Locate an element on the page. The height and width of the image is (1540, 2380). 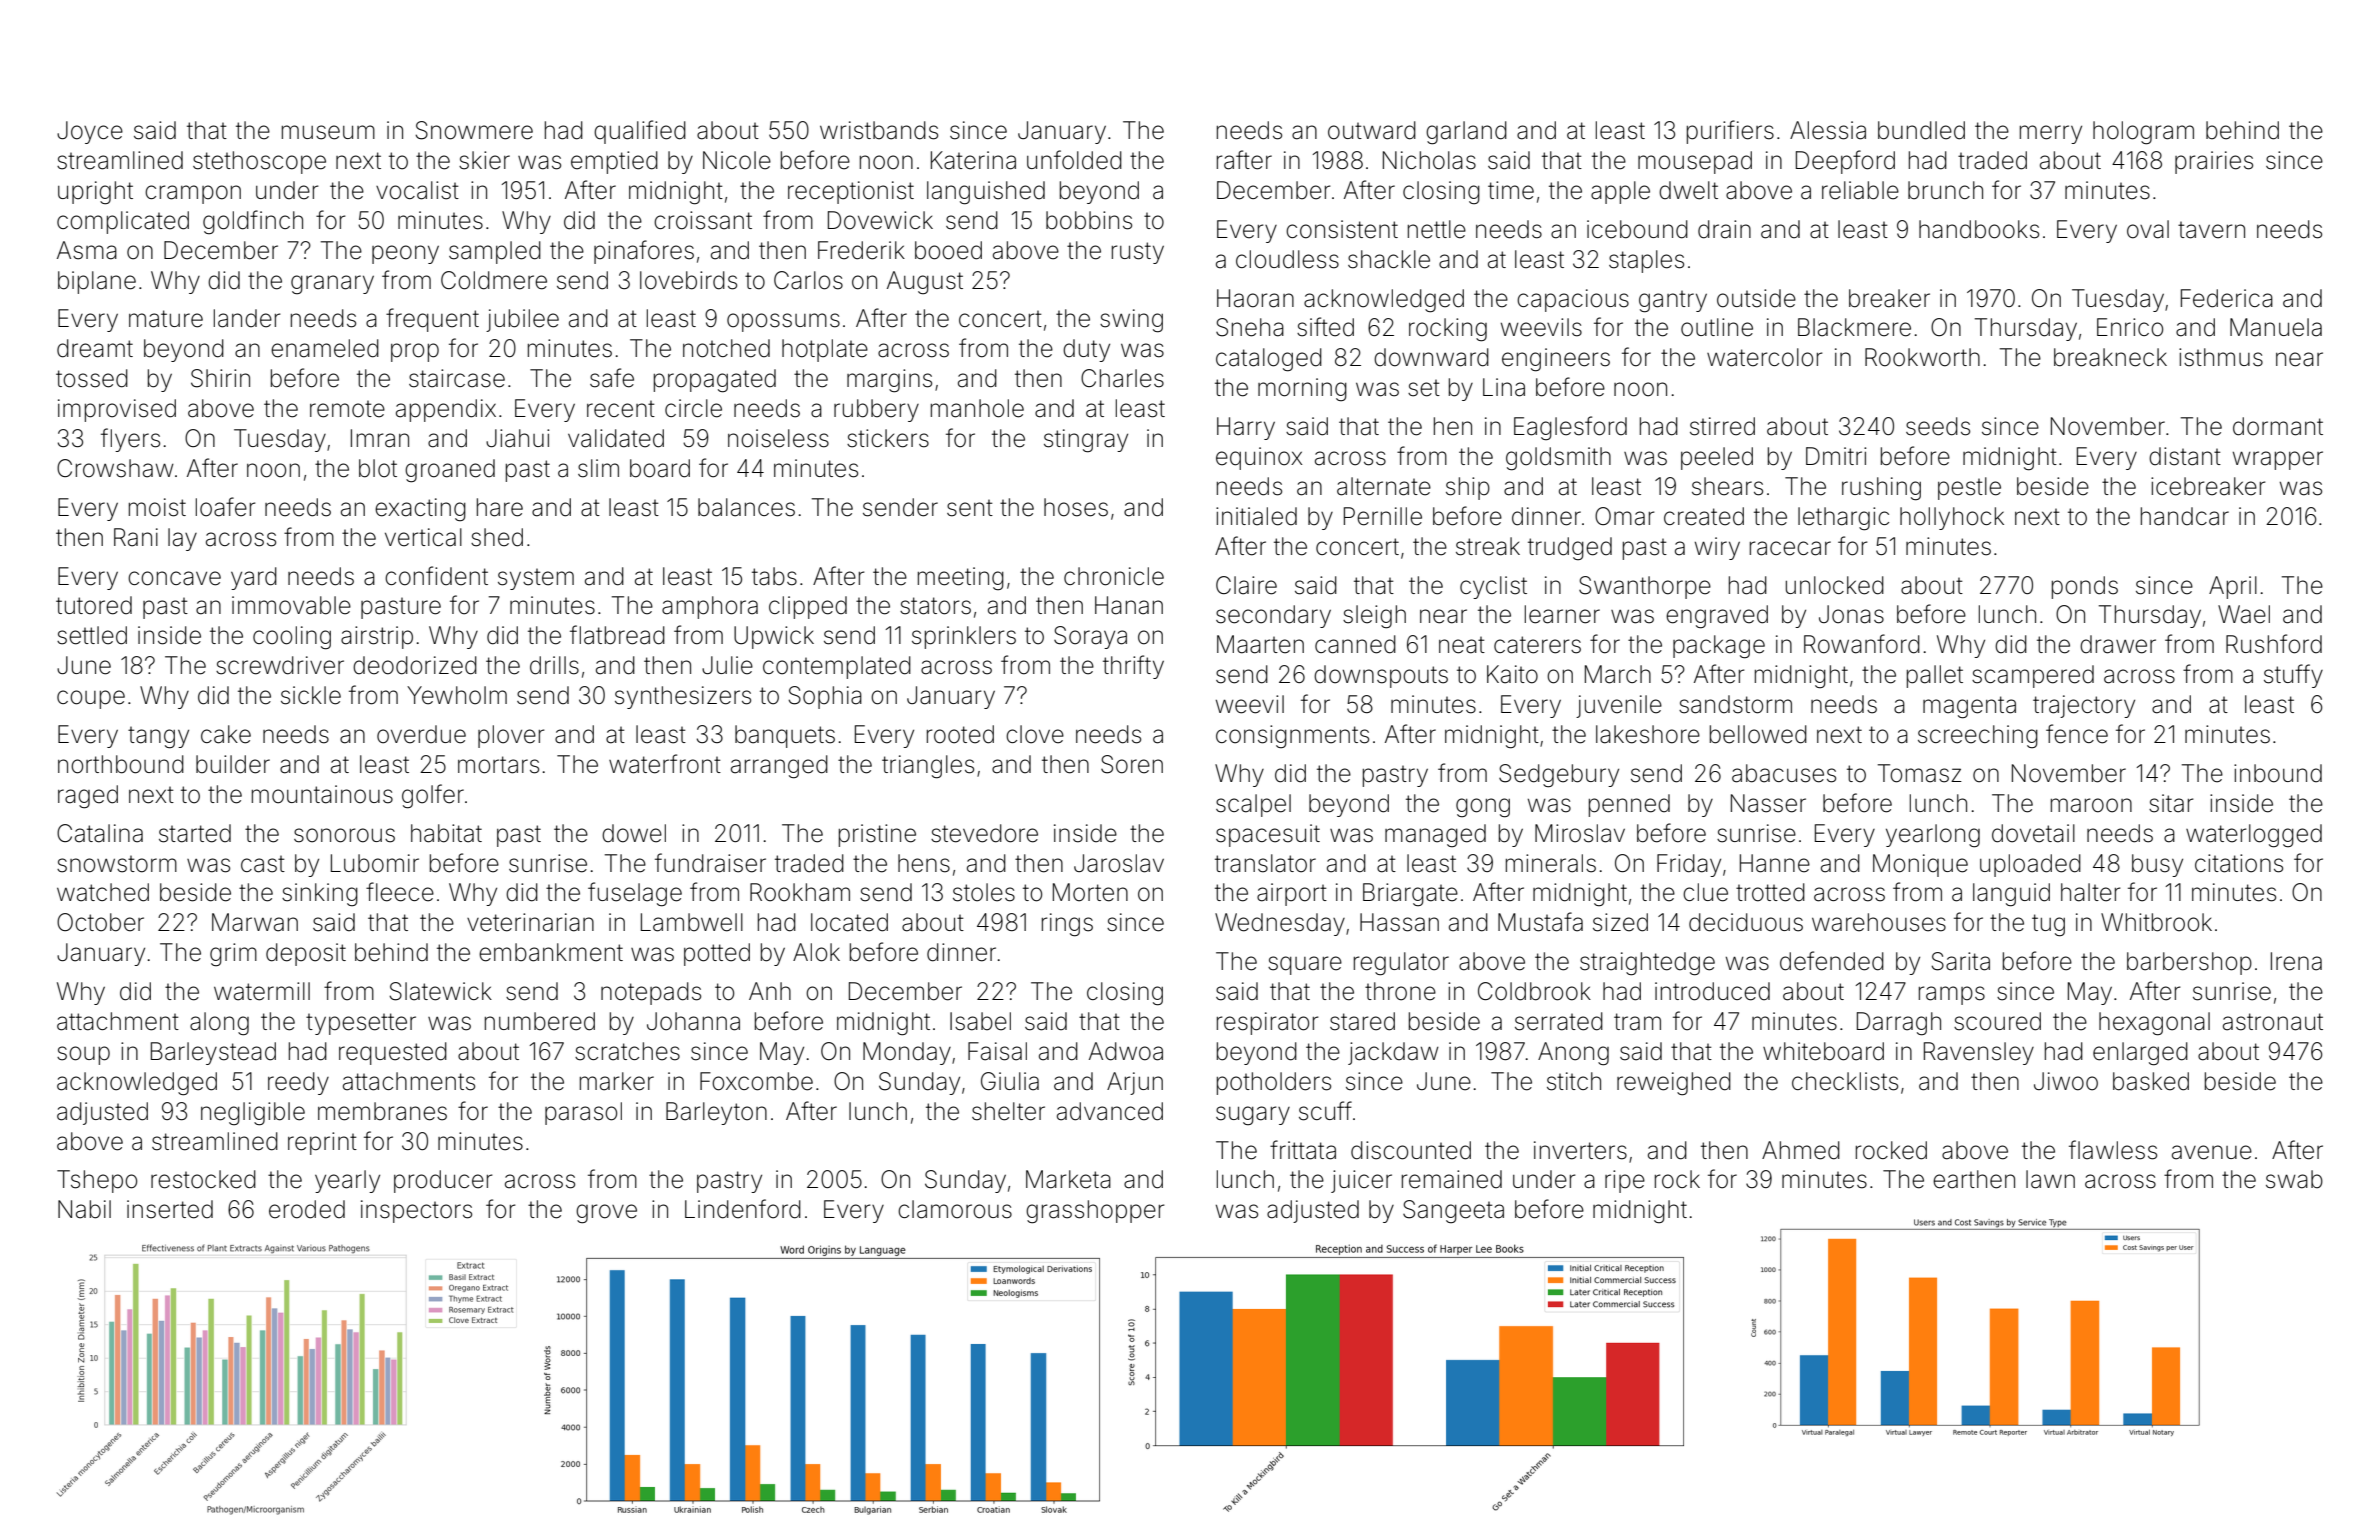
eroded is located at coordinates (307, 1209).
